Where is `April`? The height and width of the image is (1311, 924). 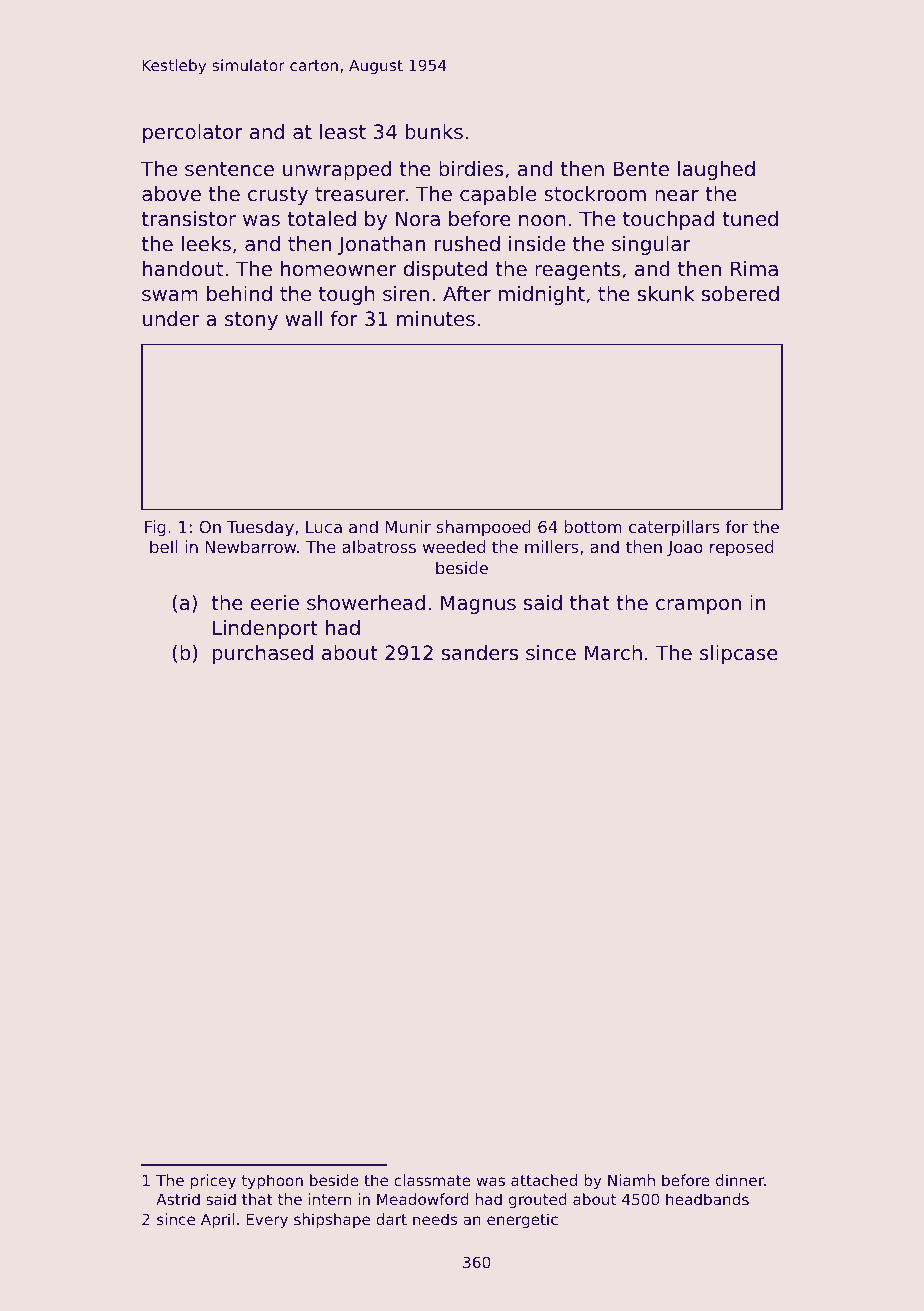
April is located at coordinates (217, 1220).
